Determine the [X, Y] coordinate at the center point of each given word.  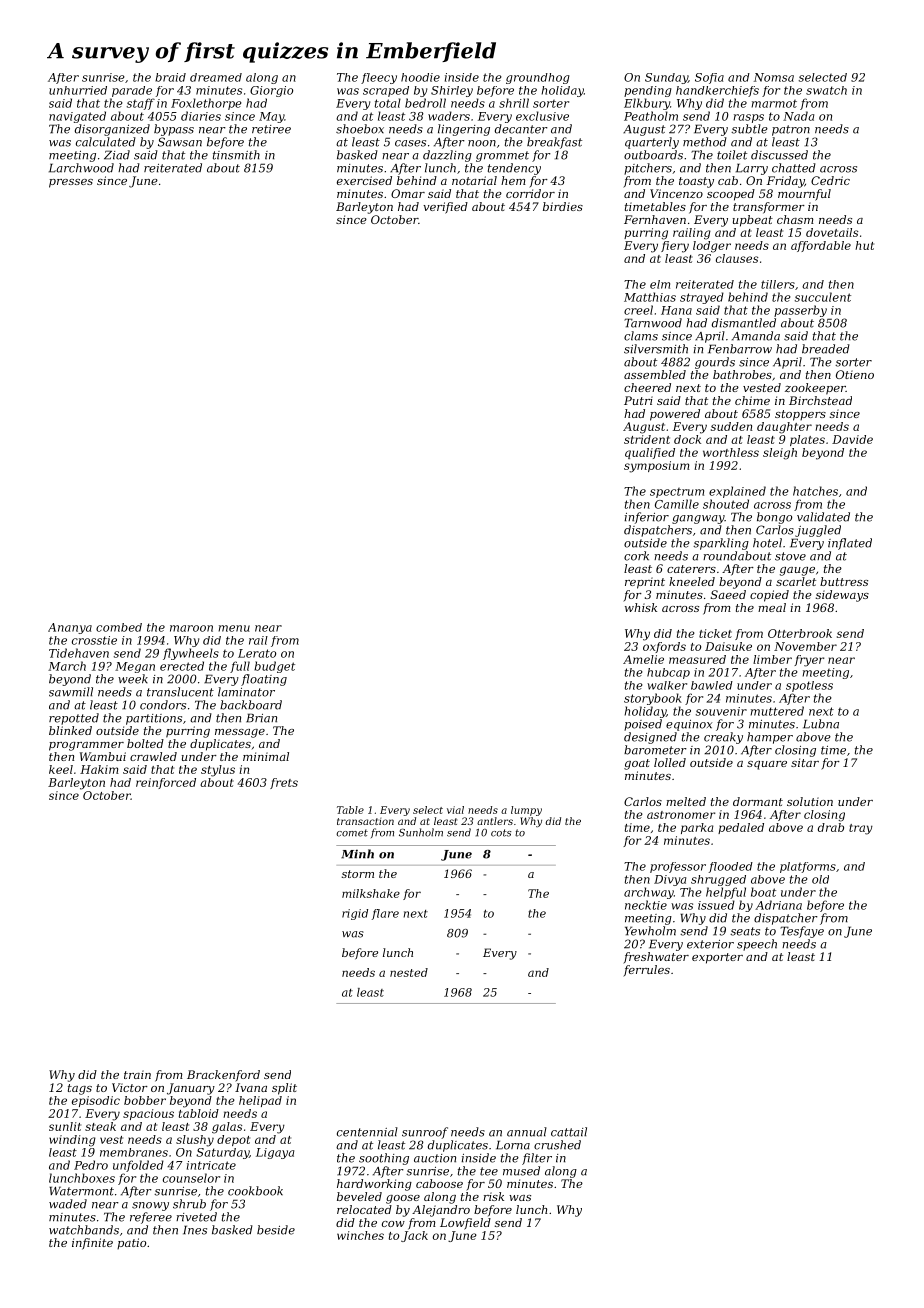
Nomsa [774, 77]
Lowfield [465, 1224]
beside [276, 1230]
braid [170, 77]
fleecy [379, 78]
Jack [414, 1236]
